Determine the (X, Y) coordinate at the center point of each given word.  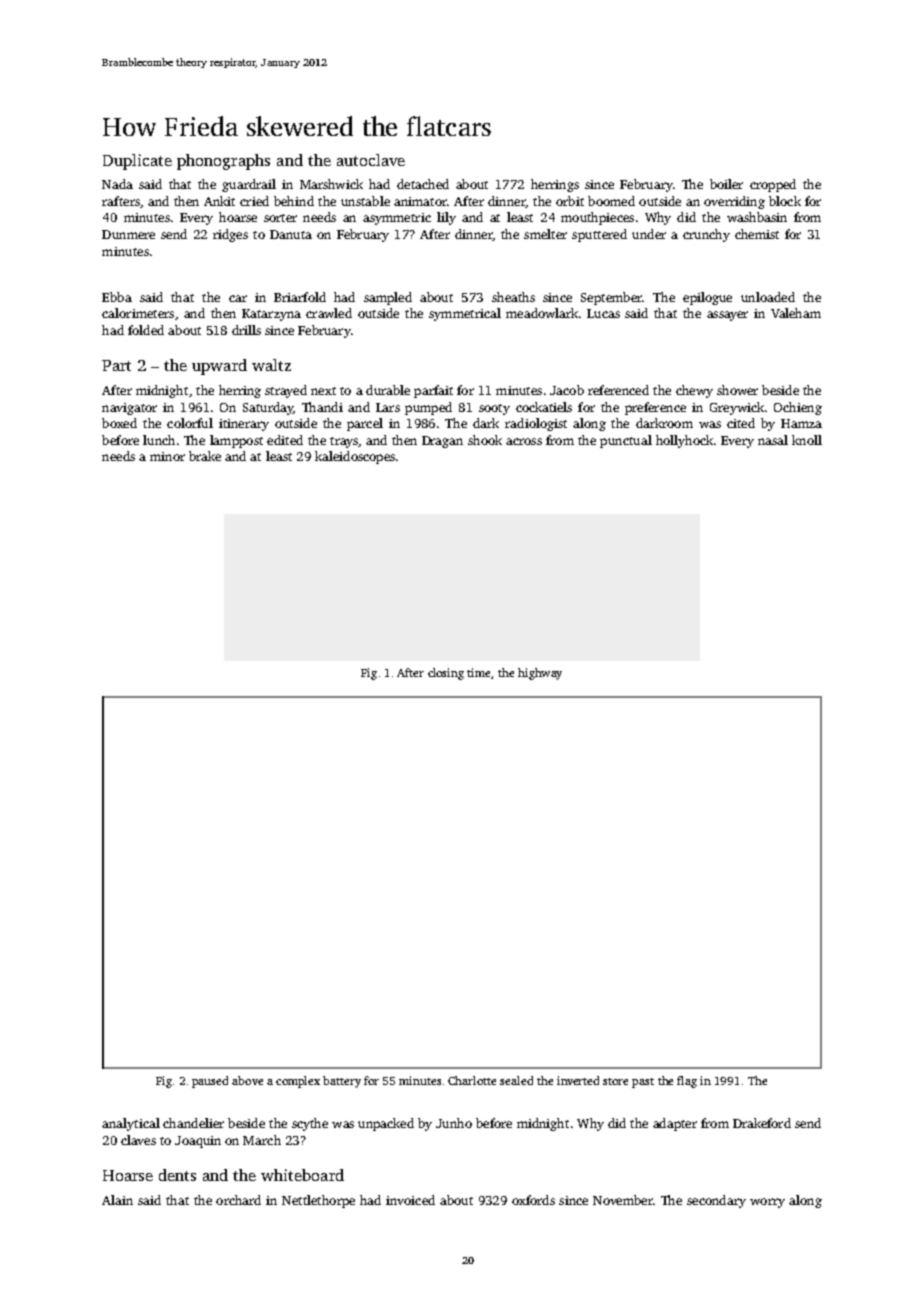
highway (540, 674)
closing (446, 674)
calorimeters (138, 313)
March (262, 1140)
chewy (694, 391)
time (478, 672)
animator (420, 201)
